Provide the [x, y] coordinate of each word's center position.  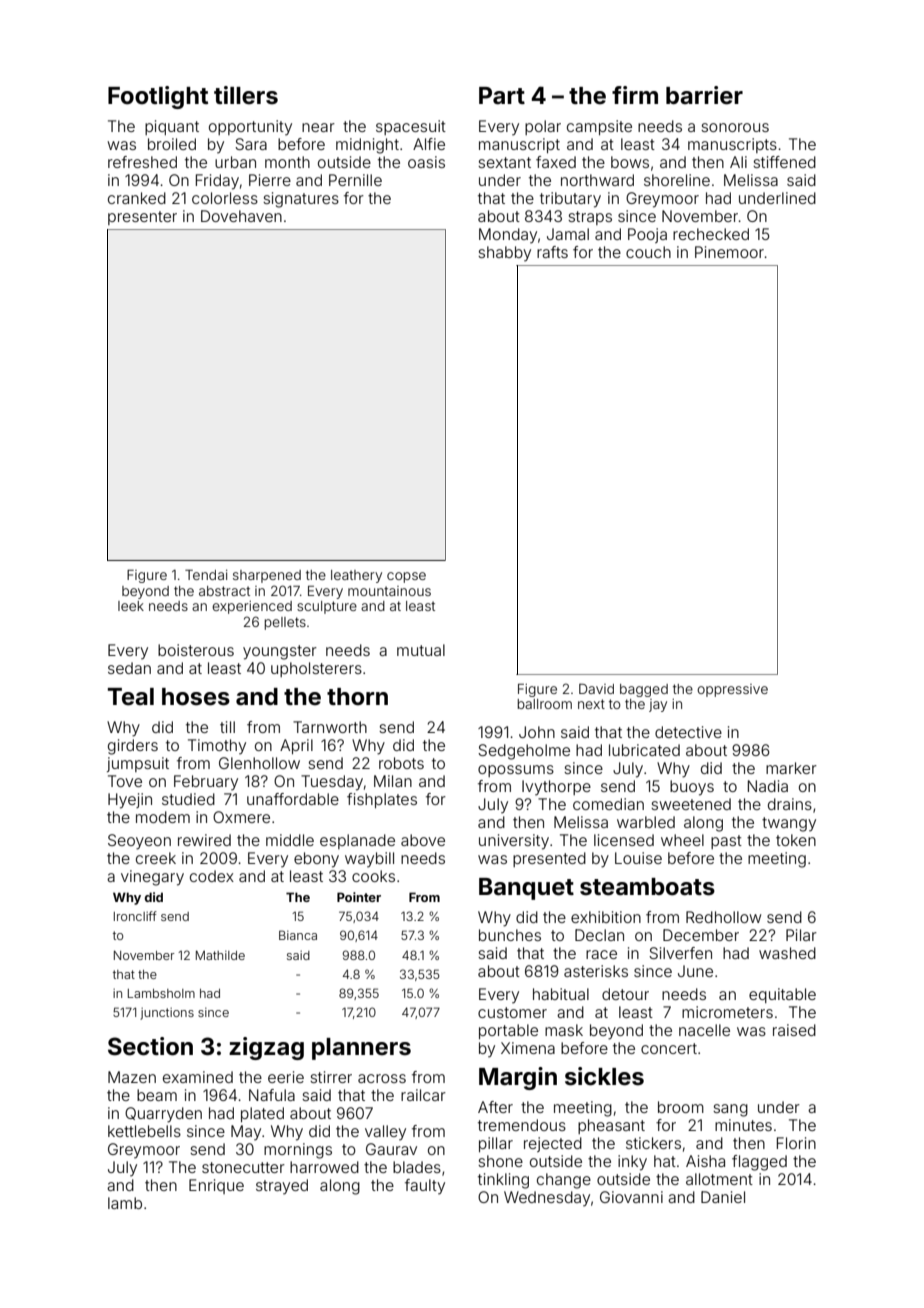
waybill [369, 860]
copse [406, 577]
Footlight [158, 97]
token [796, 840]
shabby [504, 254]
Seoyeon [139, 842]
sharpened [267, 576]
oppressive [732, 690]
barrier [704, 95]
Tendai [206, 575]
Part [502, 95]
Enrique [216, 1186]
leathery [356, 576]
